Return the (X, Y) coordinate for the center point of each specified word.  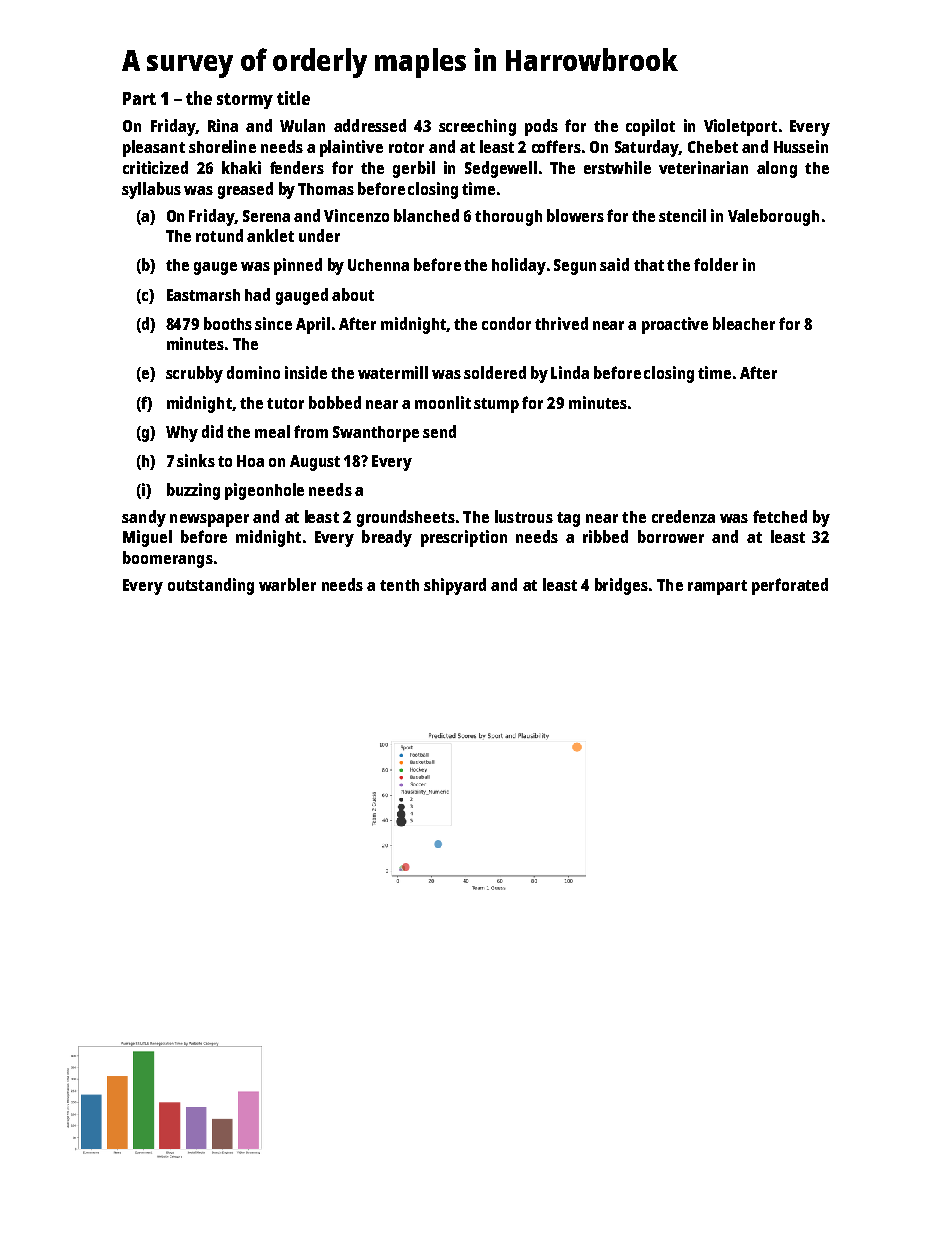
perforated (790, 586)
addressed (370, 125)
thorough (508, 218)
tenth (399, 585)
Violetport (740, 127)
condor (506, 323)
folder (716, 264)
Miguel (147, 538)
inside (306, 372)
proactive (675, 325)
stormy (245, 101)
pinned (298, 266)
